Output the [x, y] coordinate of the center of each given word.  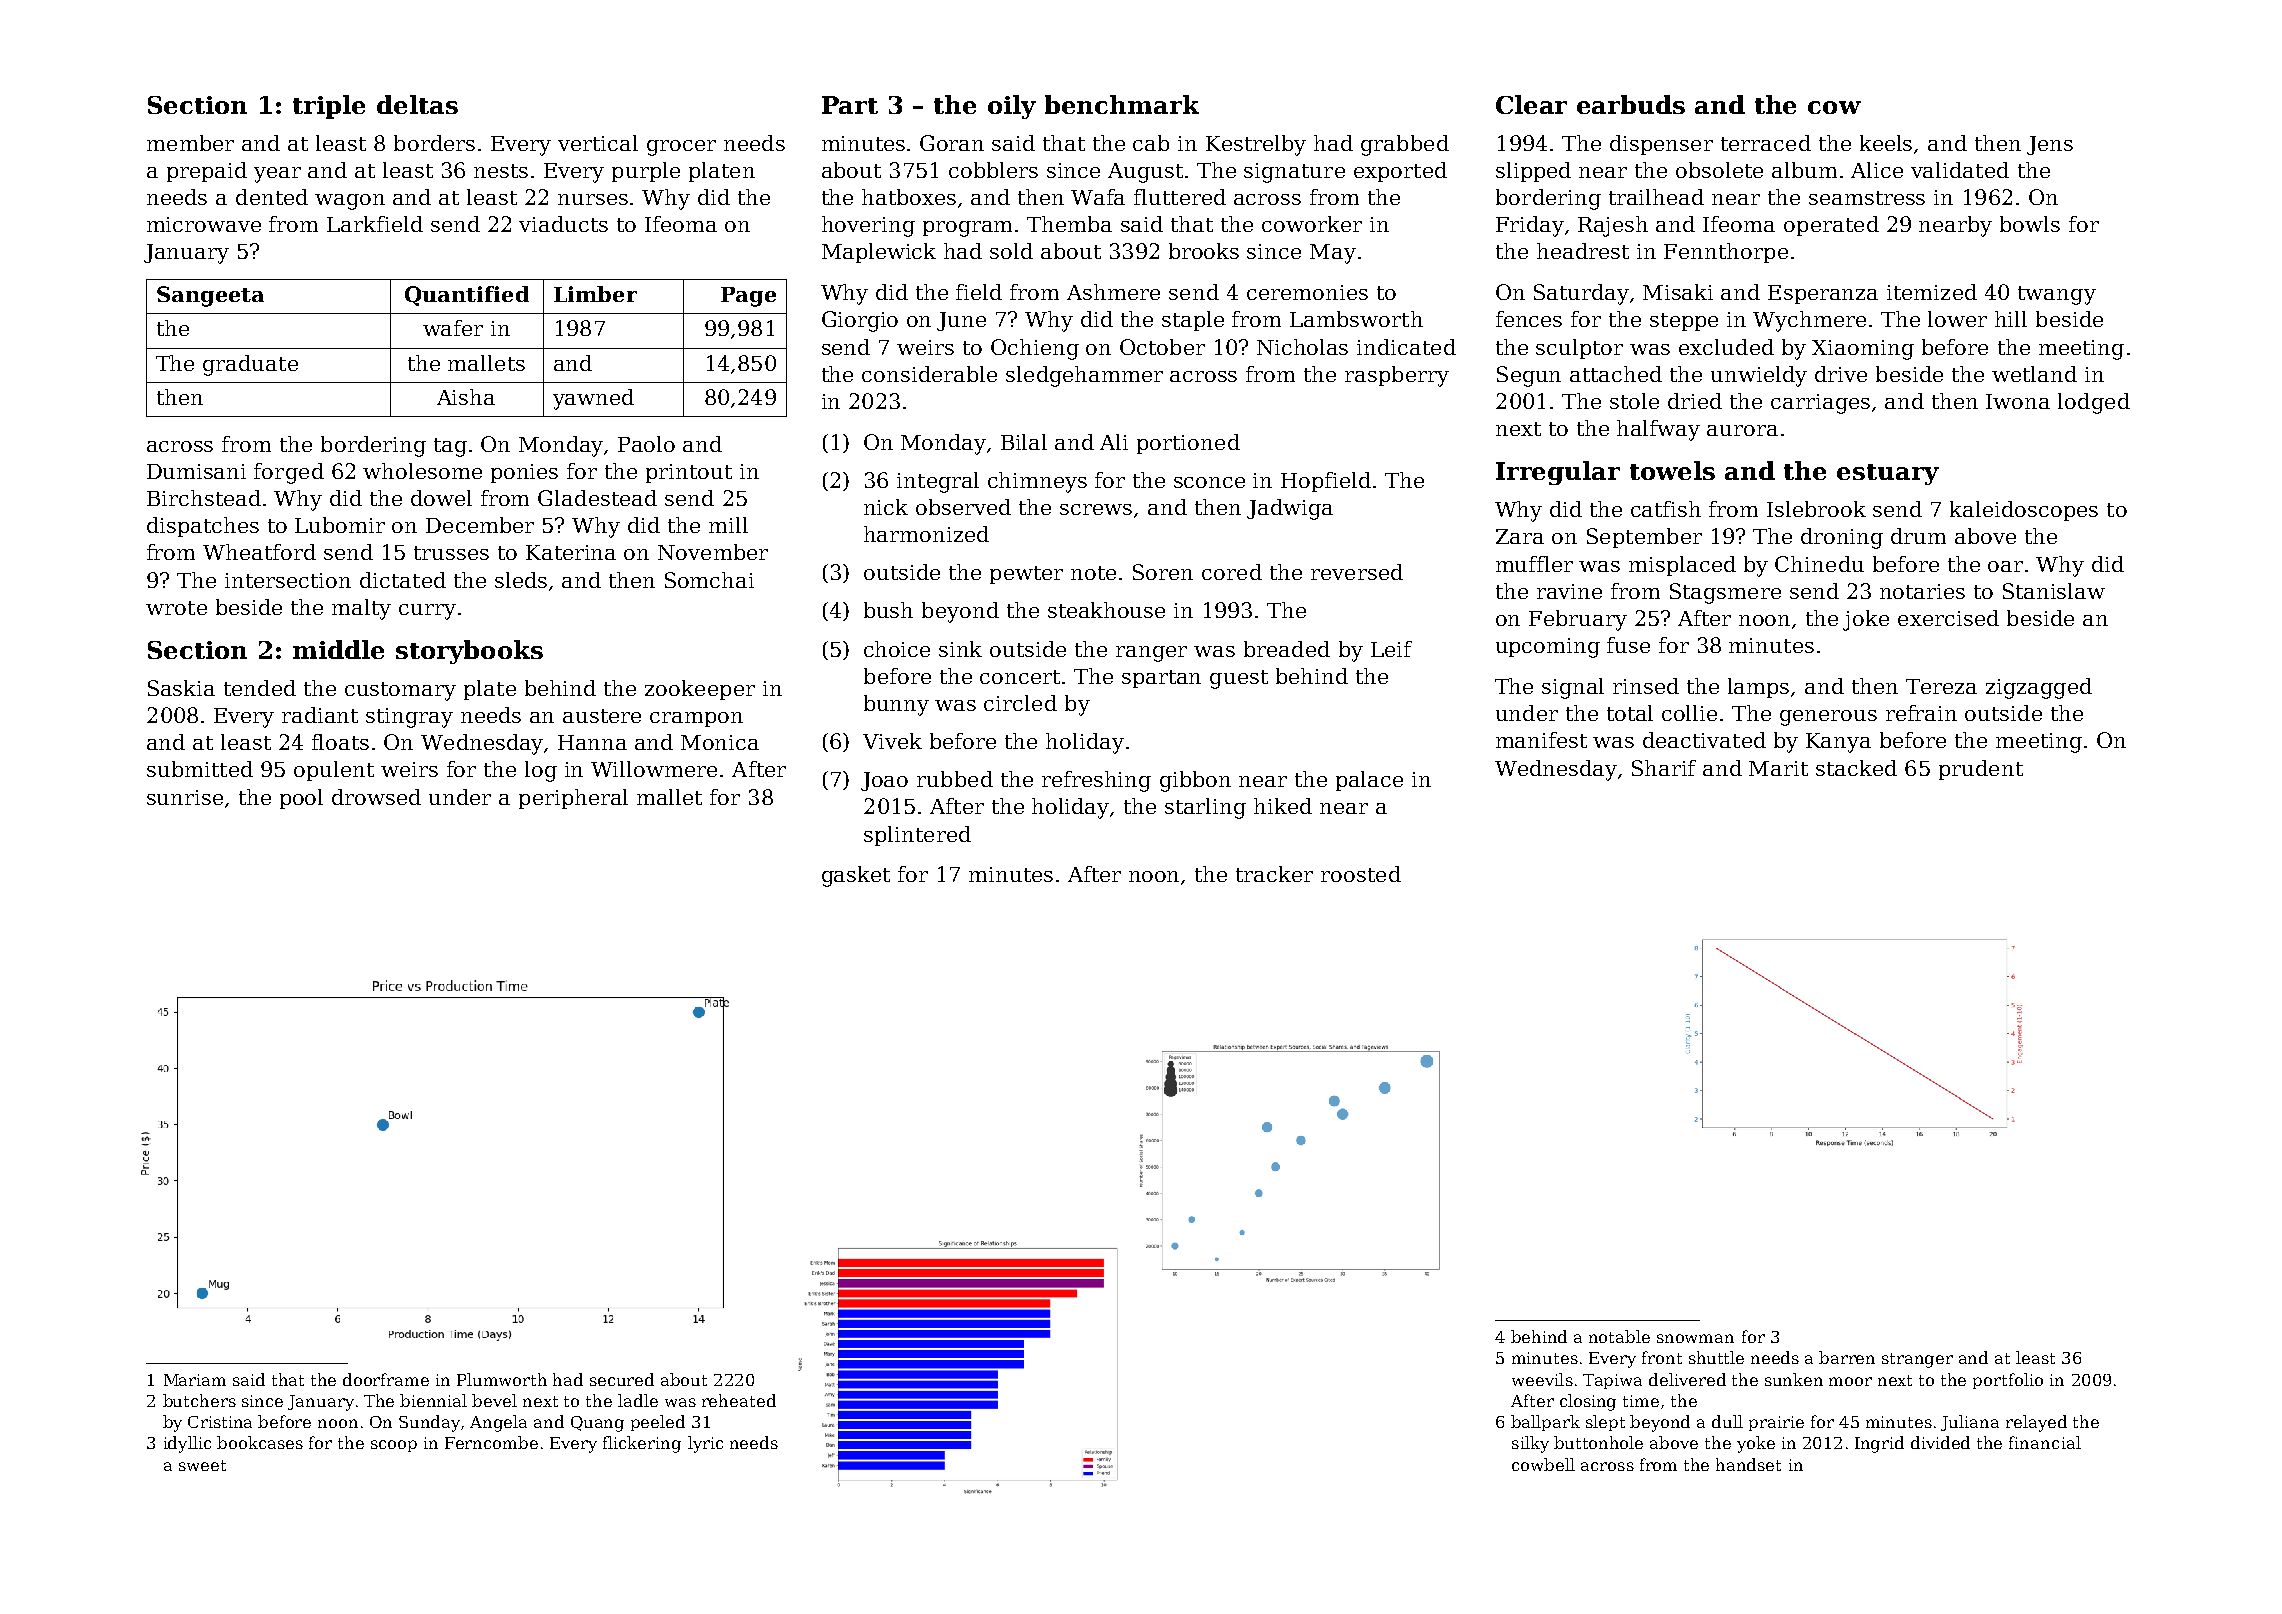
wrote [176, 608]
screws [1096, 509]
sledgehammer [1084, 376]
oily [1012, 107]
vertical [598, 143]
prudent [1981, 770]
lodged [2094, 403]
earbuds [1631, 104]
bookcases [260, 1442]
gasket [856, 876]
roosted [1361, 874]
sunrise [185, 797]
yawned [593, 399]
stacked [1856, 768]
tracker [1274, 874]
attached [1616, 374]
